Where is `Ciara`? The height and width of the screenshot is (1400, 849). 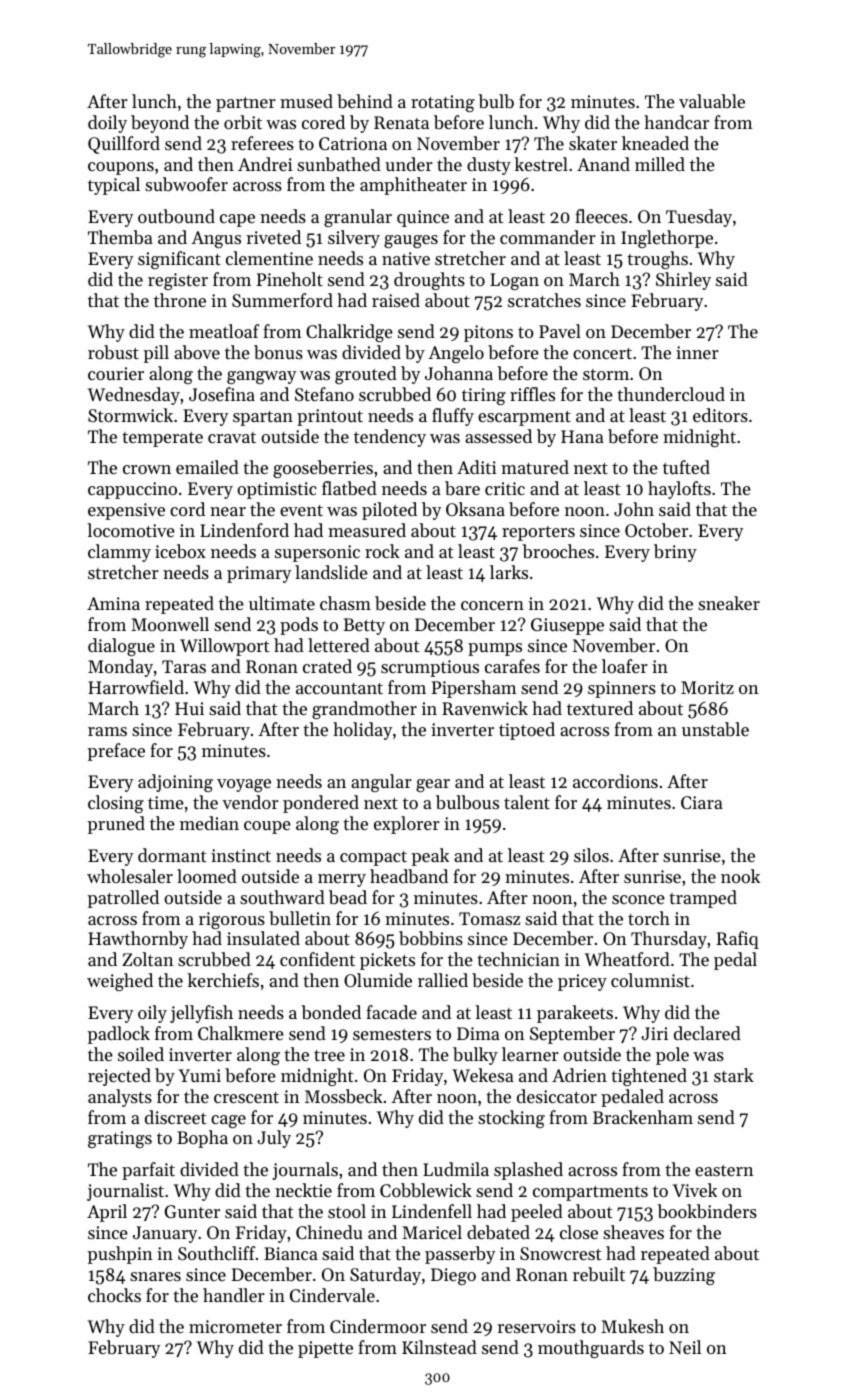 Ciara is located at coordinates (702, 802).
